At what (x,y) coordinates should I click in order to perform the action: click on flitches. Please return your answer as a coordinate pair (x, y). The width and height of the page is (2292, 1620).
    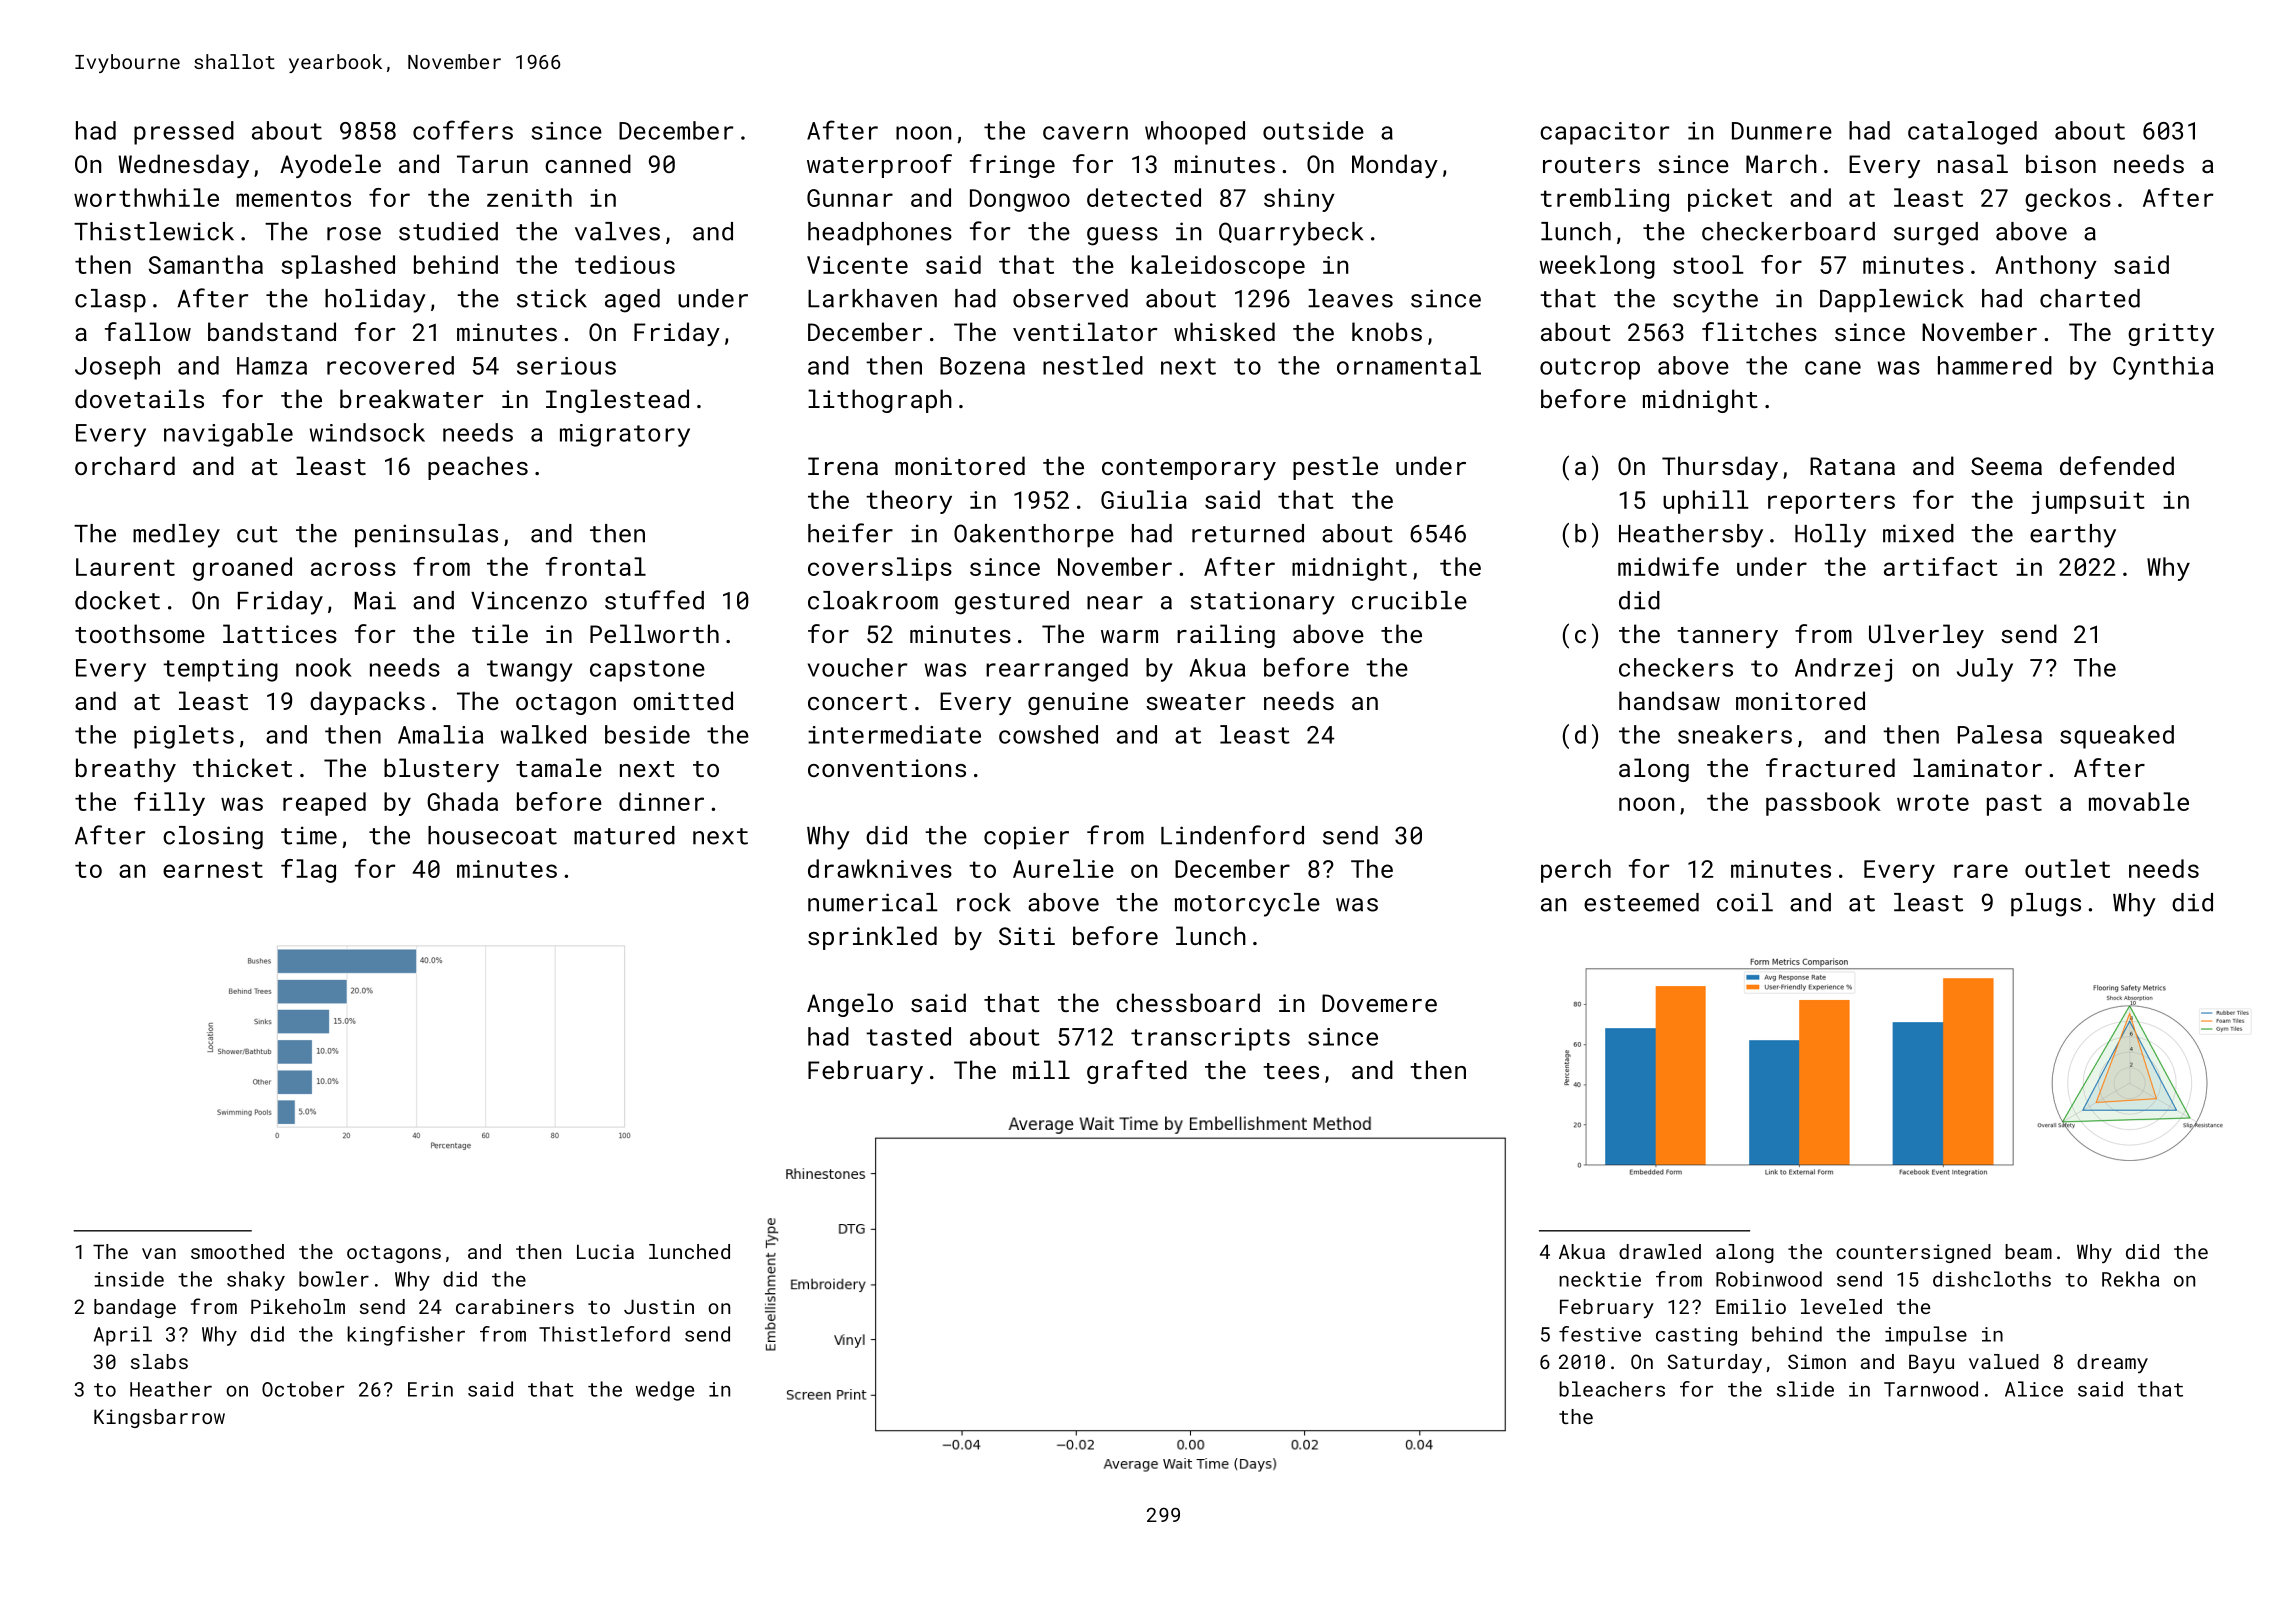
    Looking at the image, I should click on (1759, 331).
